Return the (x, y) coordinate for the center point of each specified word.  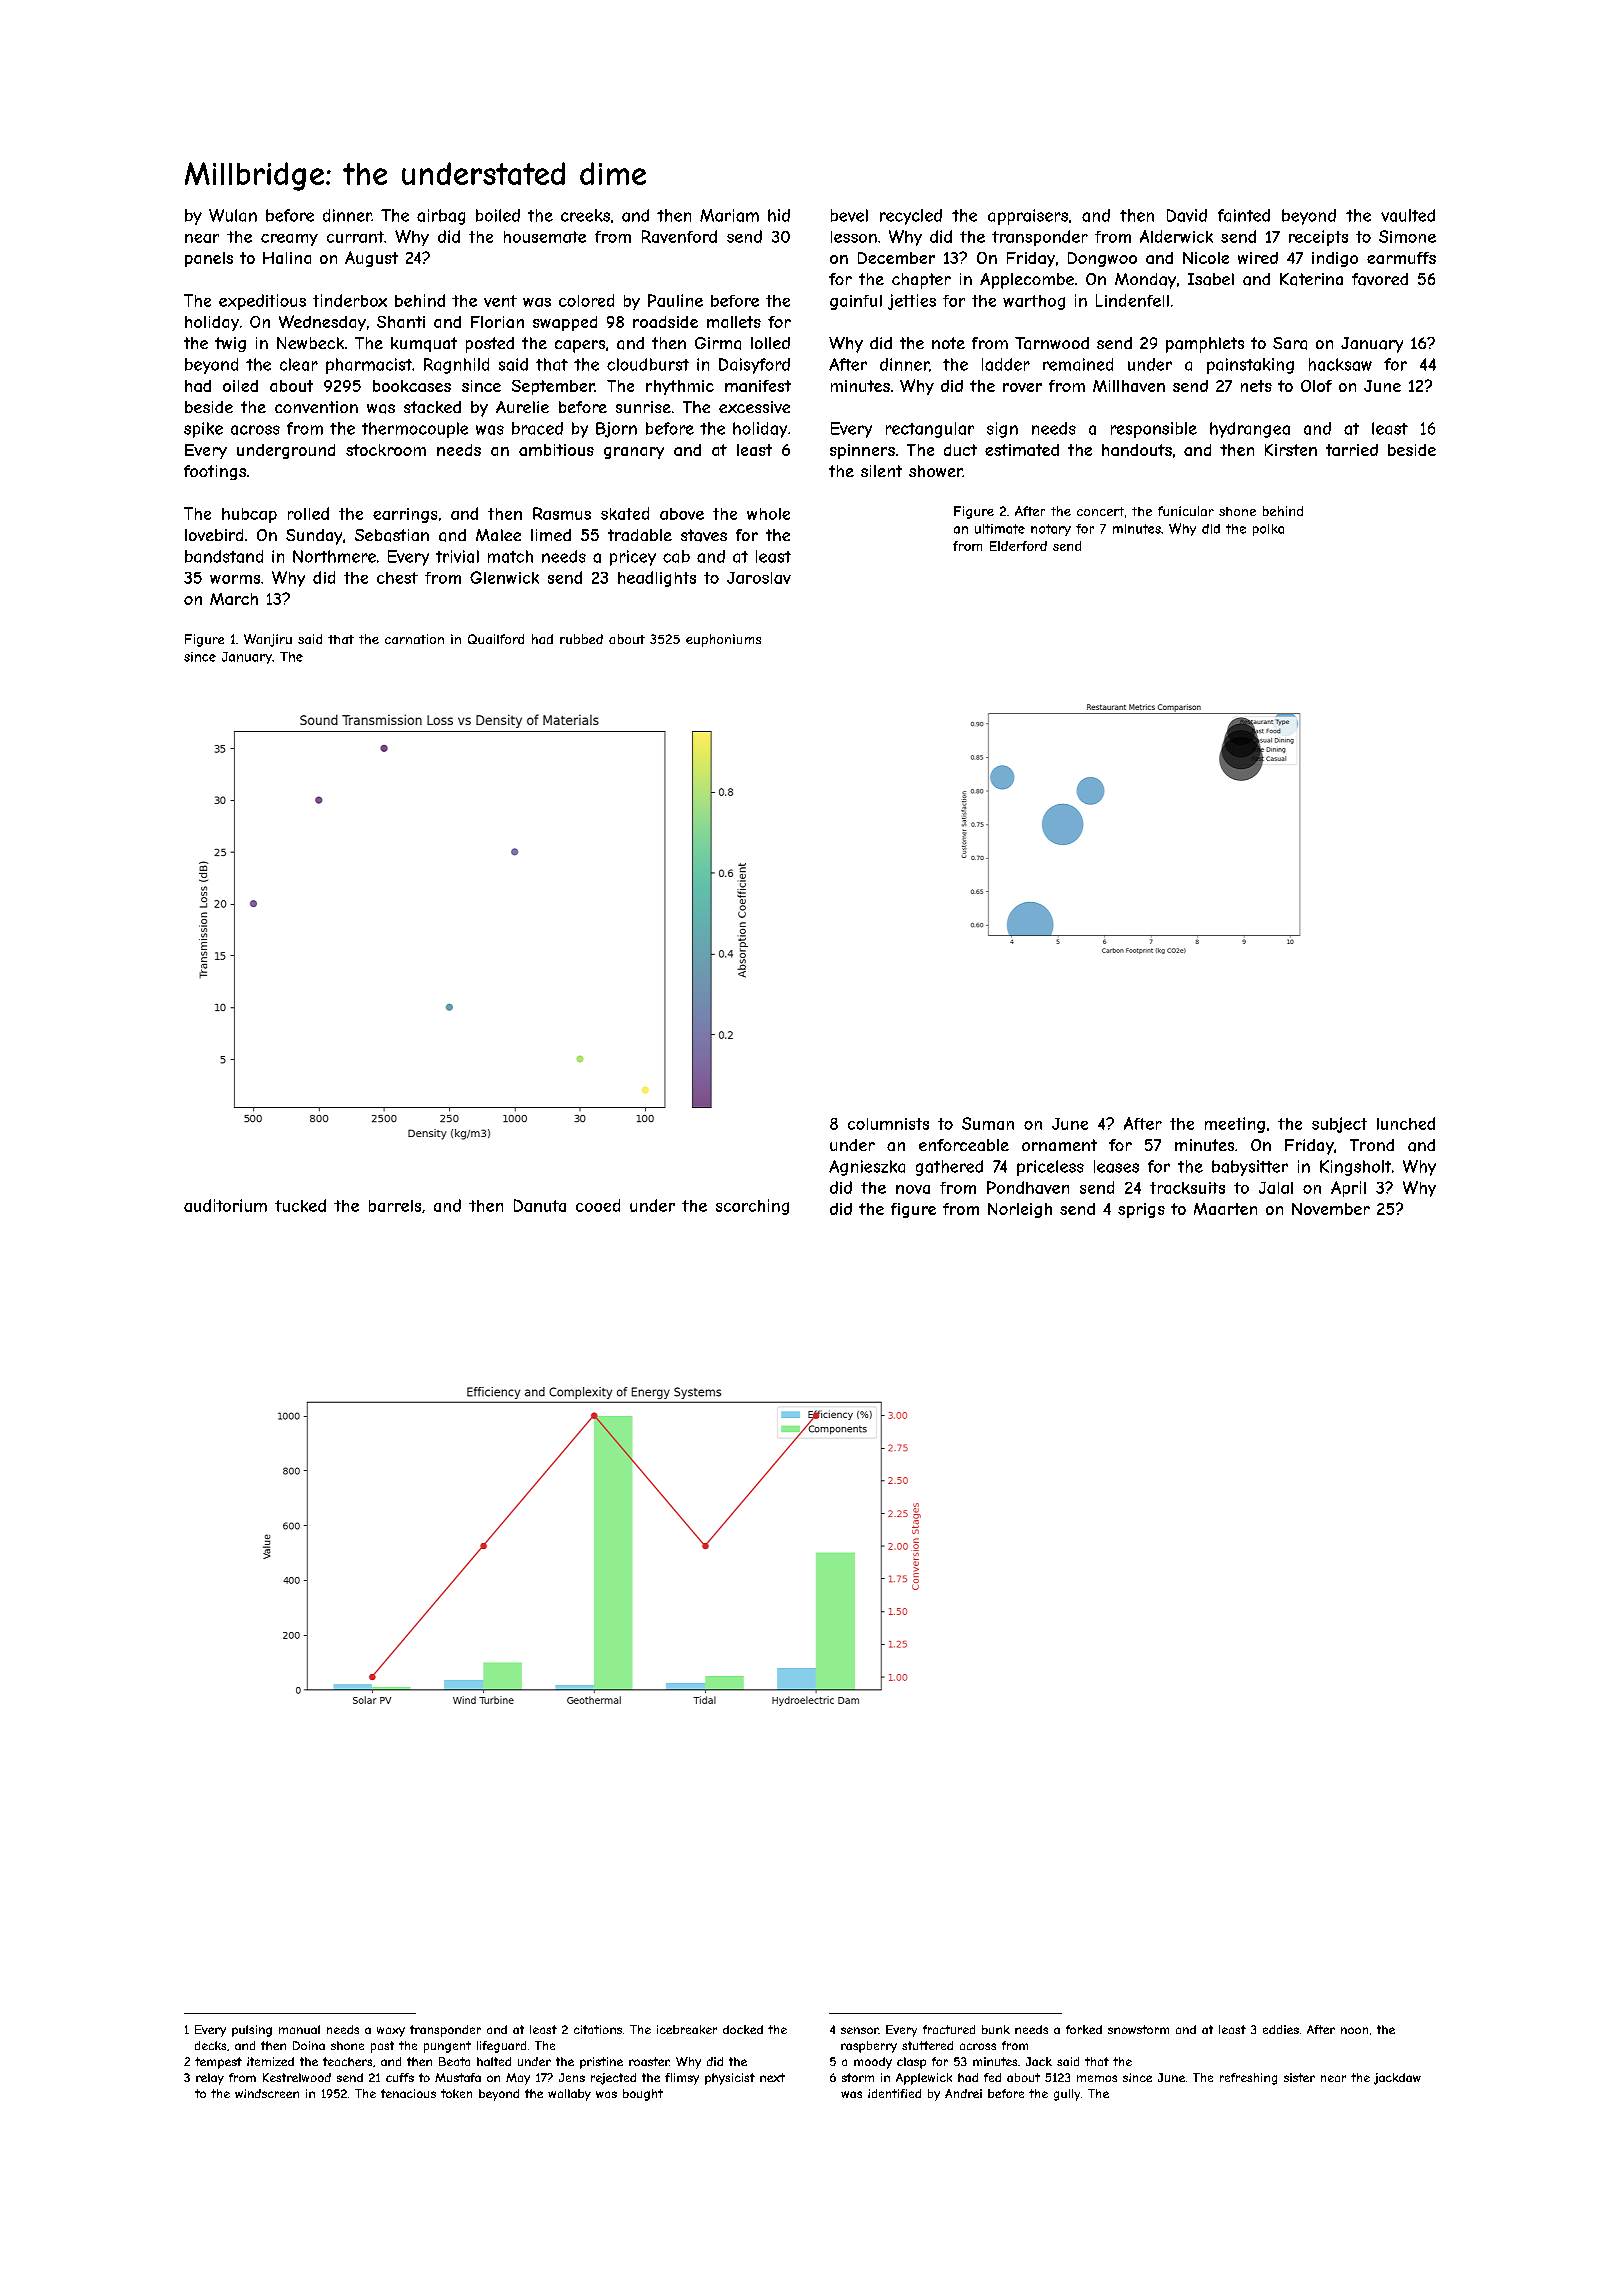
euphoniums (723, 640)
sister (1299, 2077)
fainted (1244, 215)
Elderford (1018, 546)
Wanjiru (268, 640)
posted (490, 345)
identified (894, 2093)
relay (210, 2079)
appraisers (1028, 217)
